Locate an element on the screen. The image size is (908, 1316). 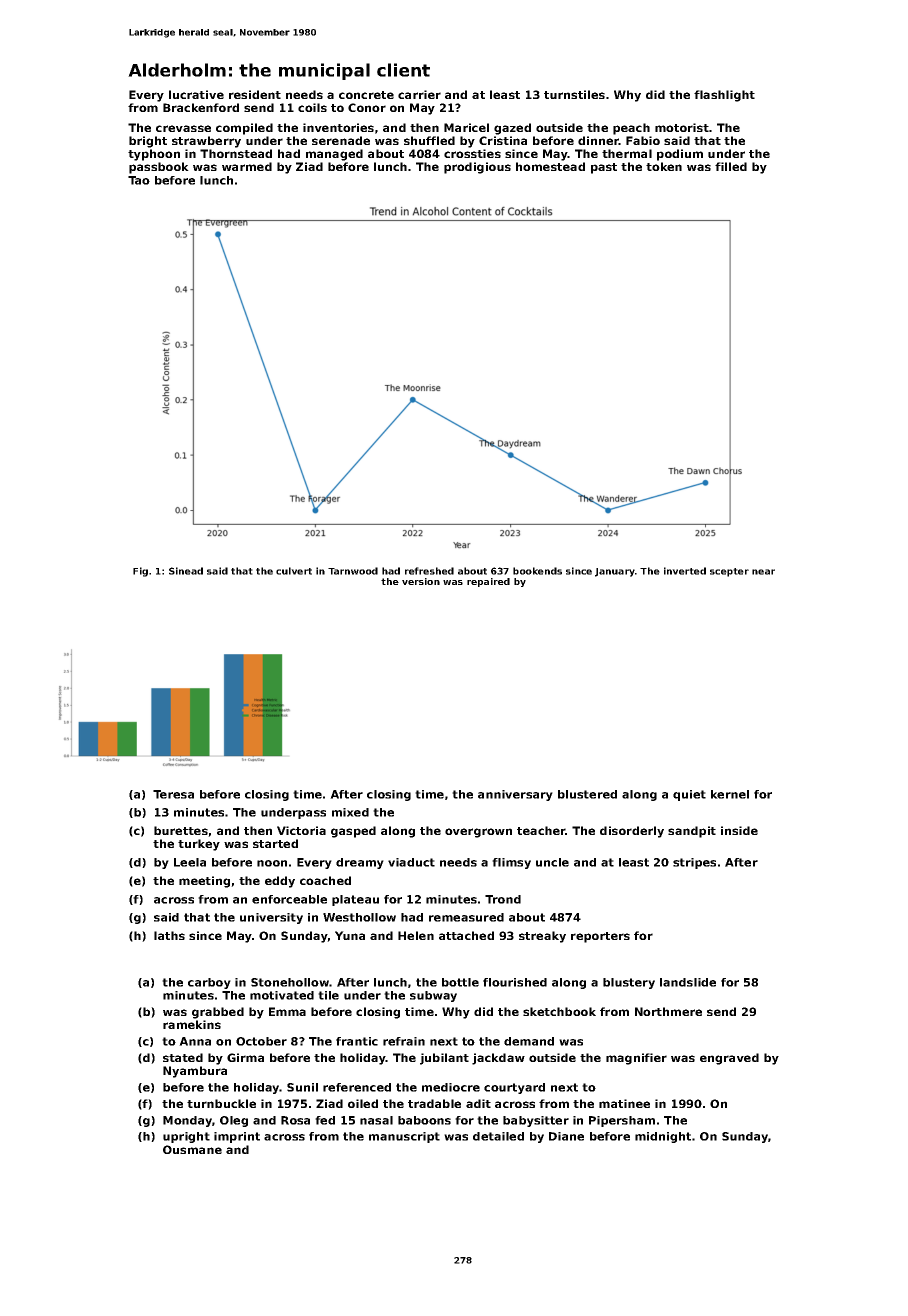
gazed is located at coordinates (512, 129).
